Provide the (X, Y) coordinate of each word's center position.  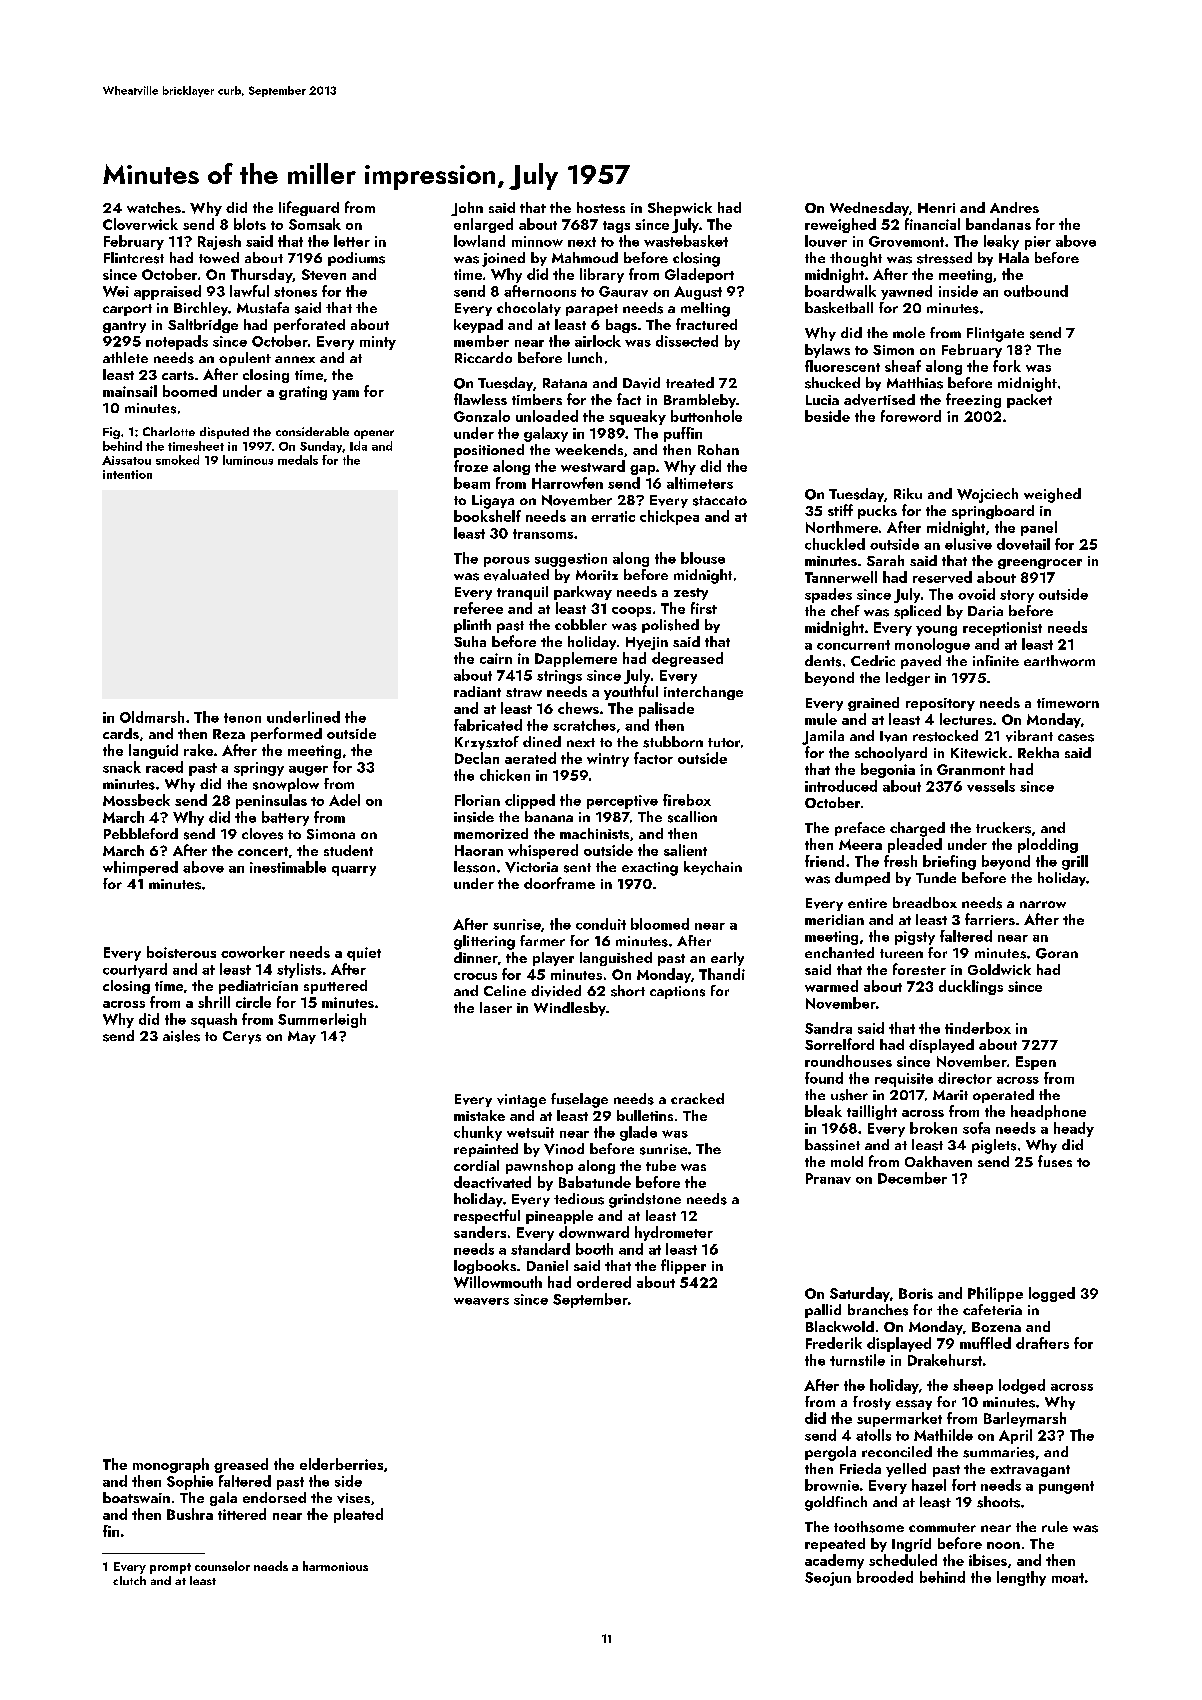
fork (1007, 366)
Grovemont (906, 241)
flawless (480, 399)
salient (685, 850)
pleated (358, 1515)
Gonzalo (482, 416)
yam (345, 395)
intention (127, 474)
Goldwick (999, 969)
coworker (253, 952)
